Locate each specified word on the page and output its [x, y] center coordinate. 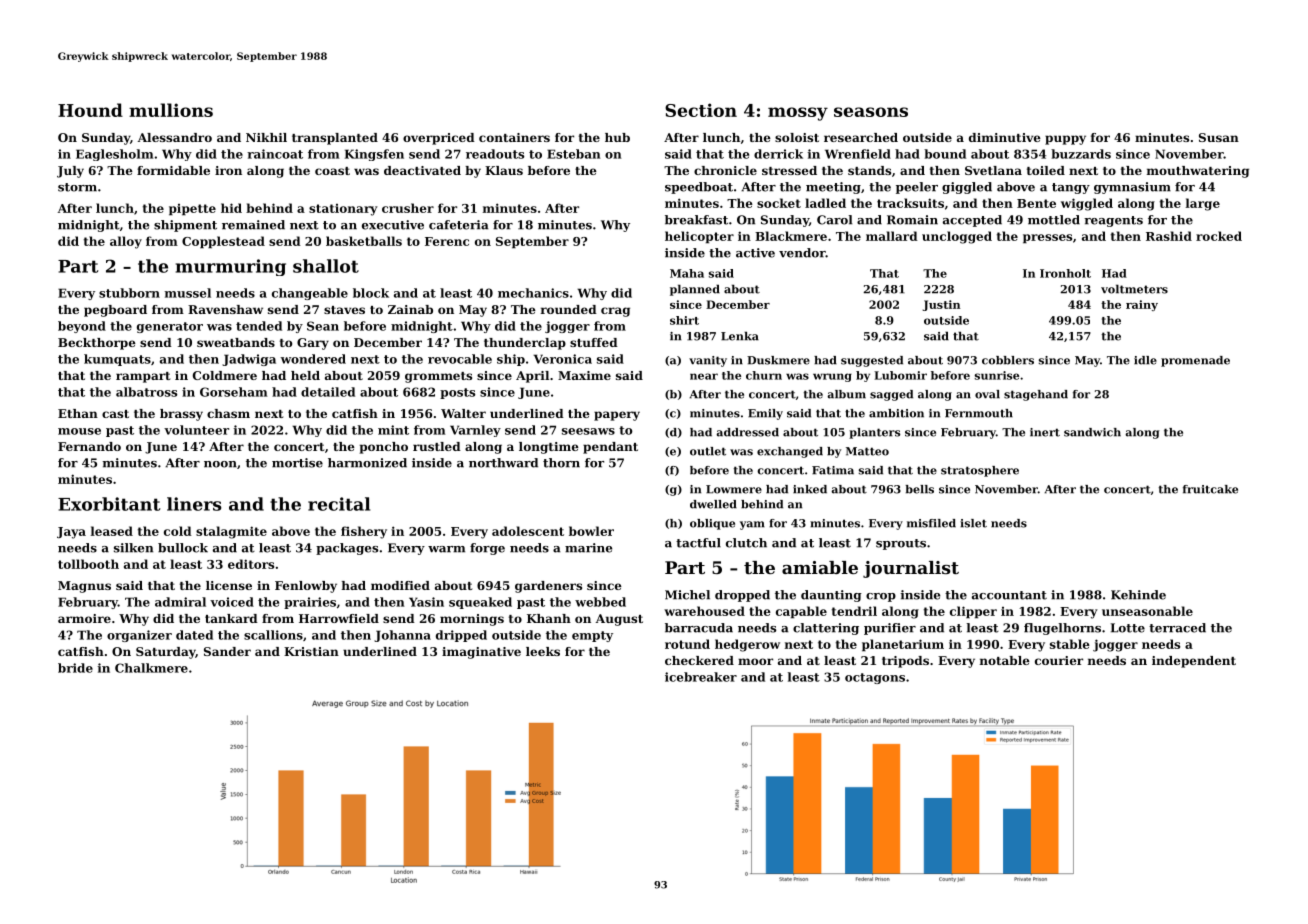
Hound [90, 110]
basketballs [364, 241]
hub [617, 137]
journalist [911, 569]
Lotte [1128, 628]
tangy [1071, 188]
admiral [180, 602]
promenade [1195, 361]
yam [752, 525]
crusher [408, 208]
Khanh [549, 618]
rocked [1219, 236]
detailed [328, 392]
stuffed [594, 342]
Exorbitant [109, 504]
